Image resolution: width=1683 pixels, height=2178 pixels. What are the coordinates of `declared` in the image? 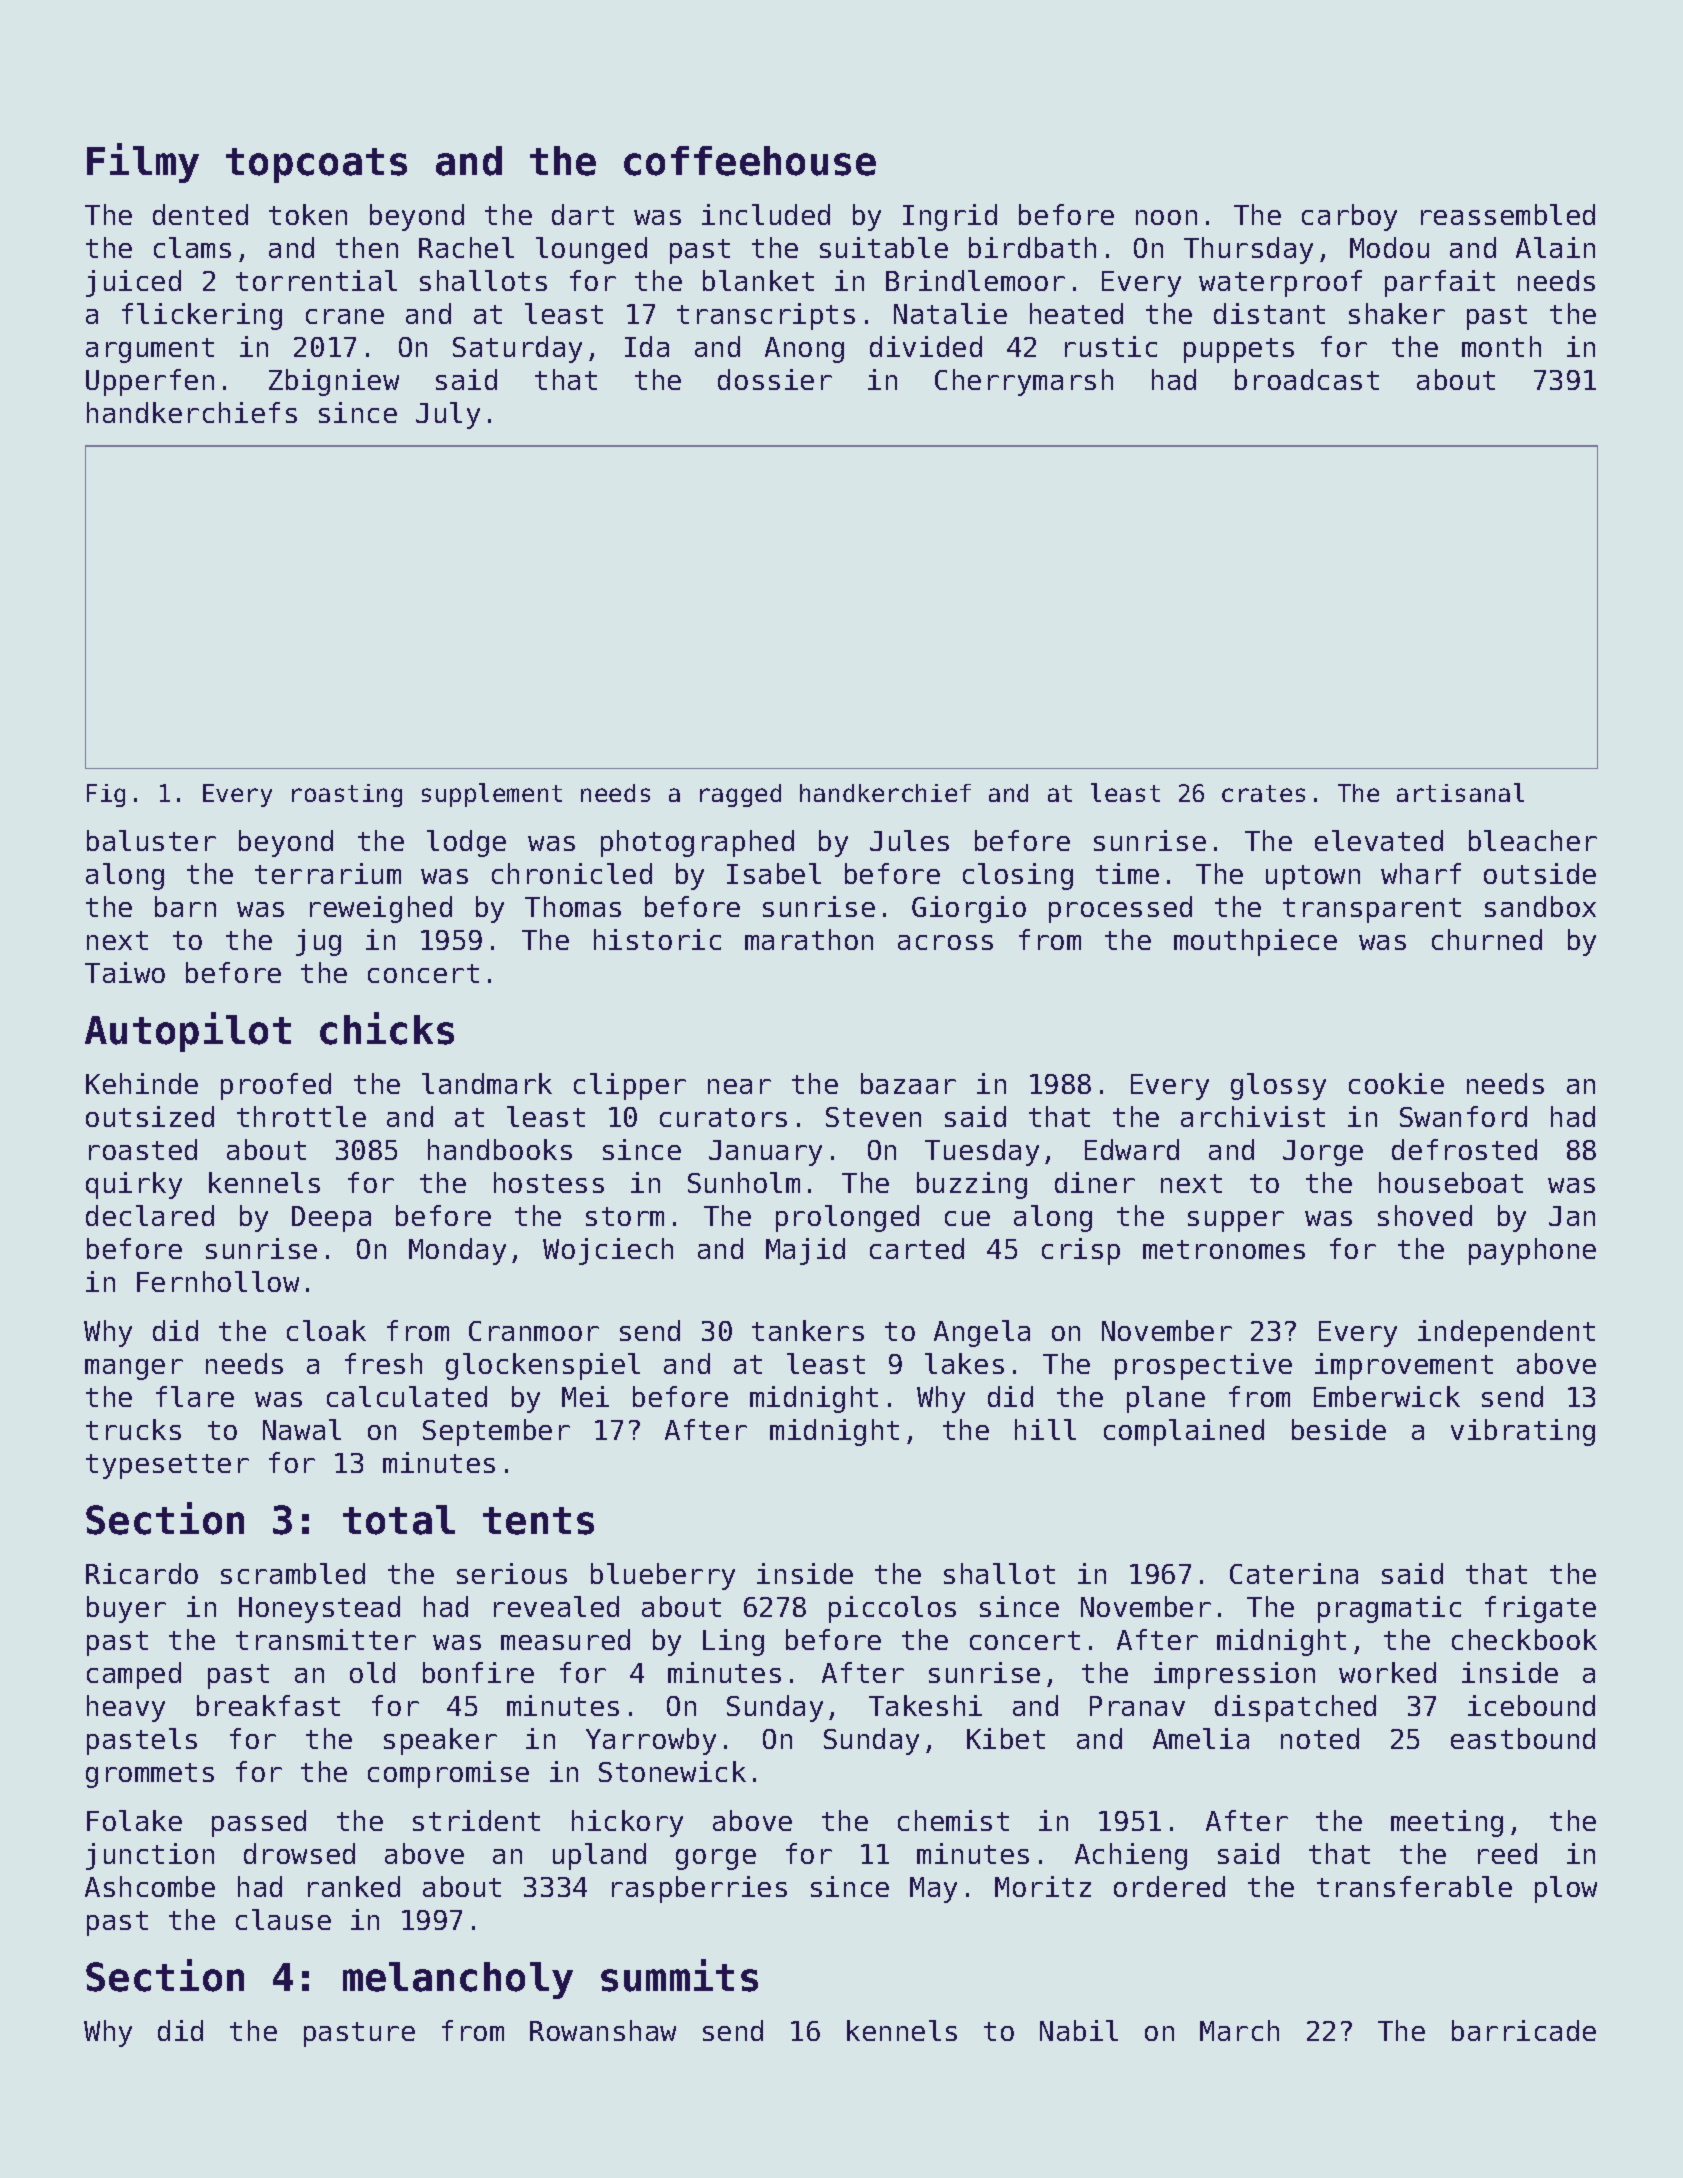 It's located at (150, 1215).
